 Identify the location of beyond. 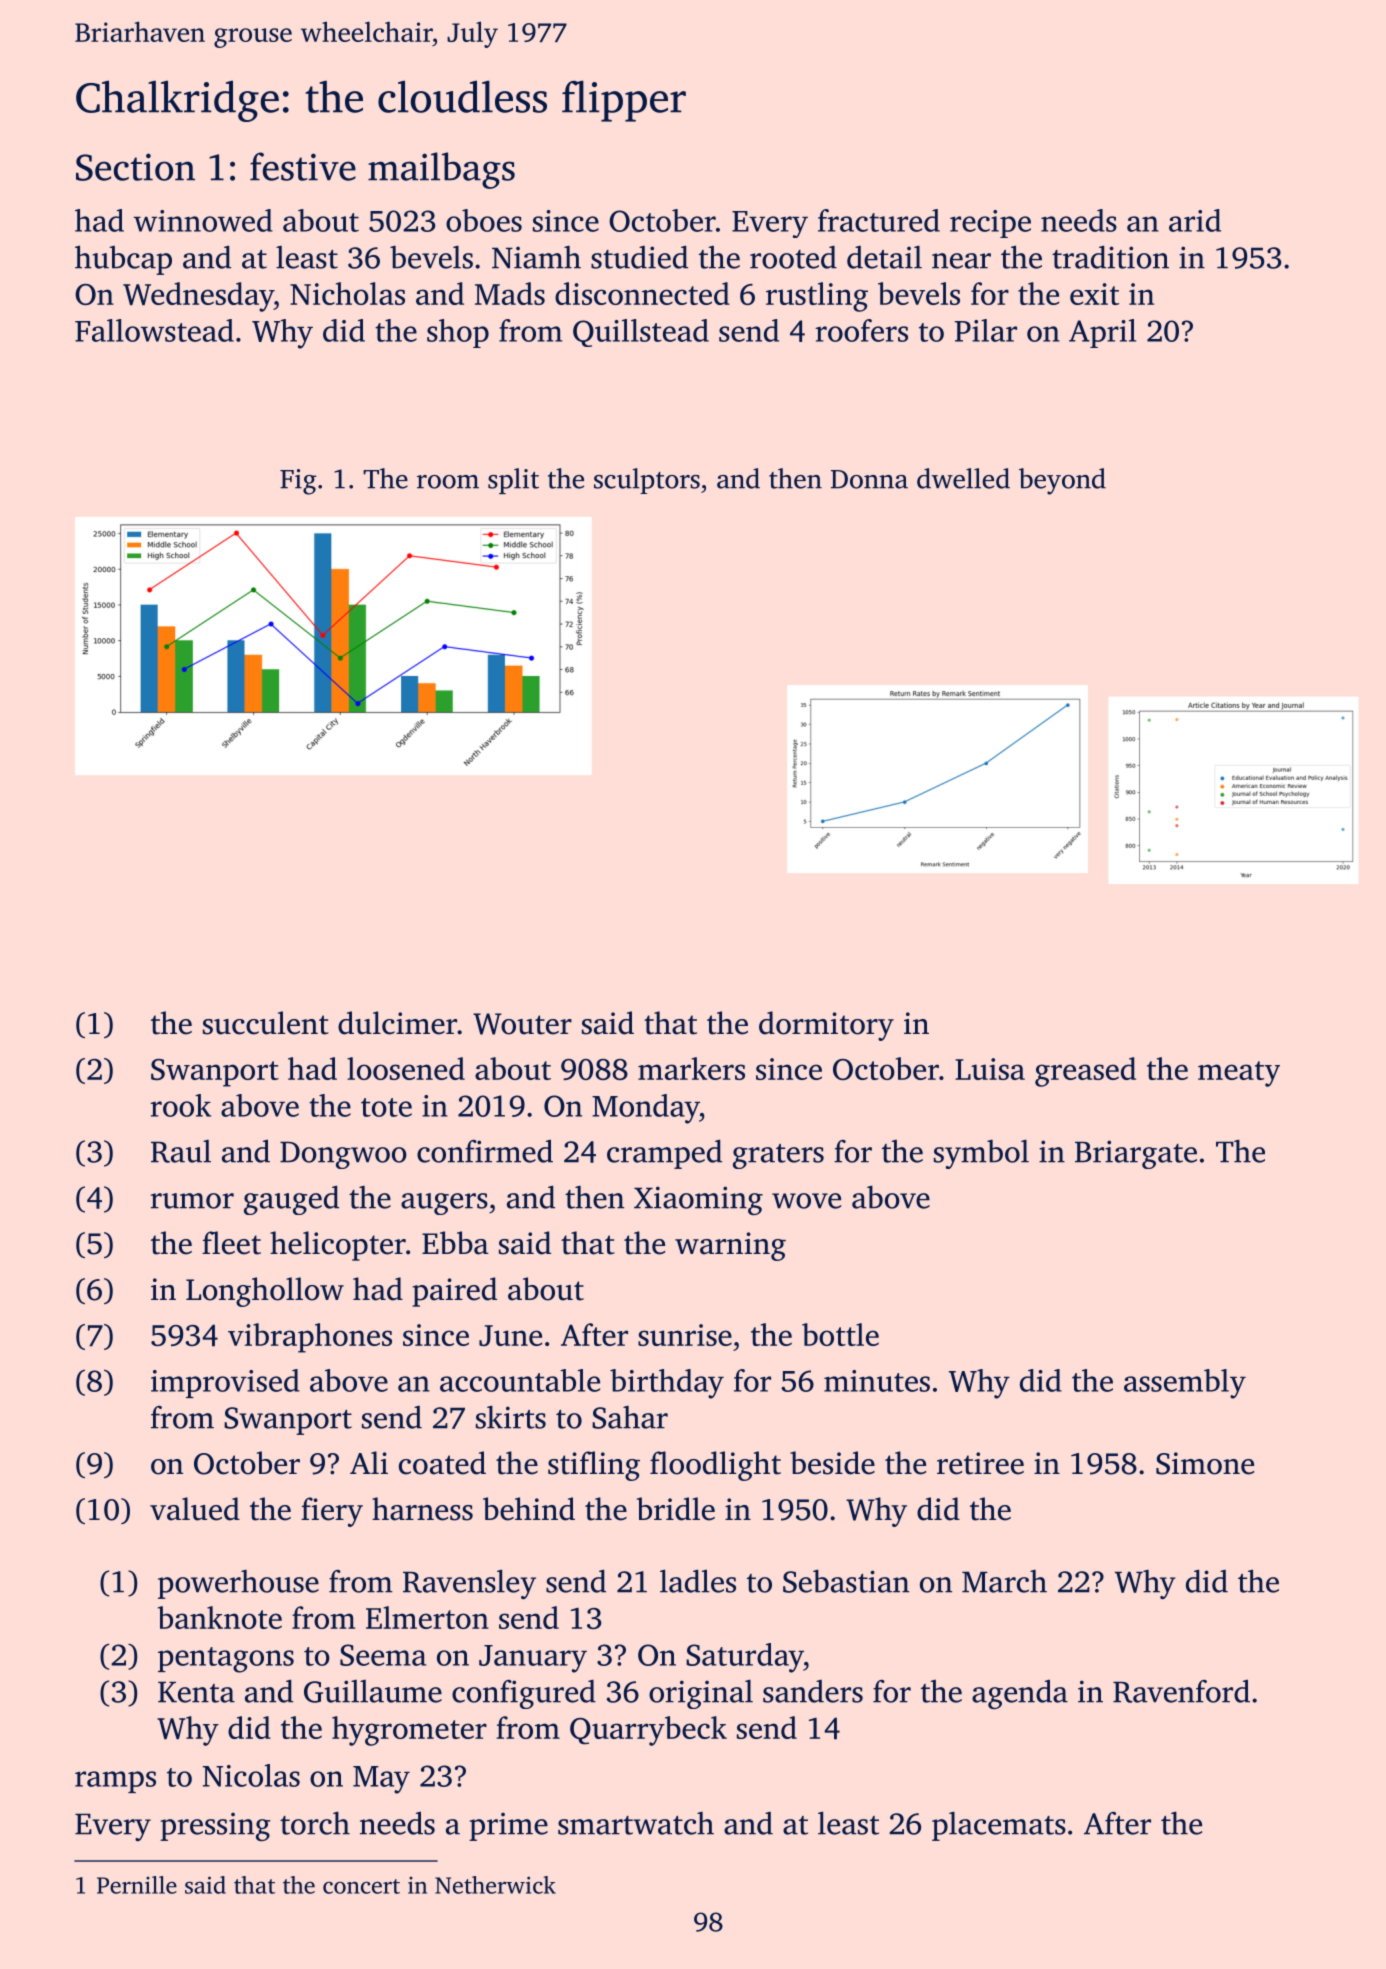
(1062, 481).
